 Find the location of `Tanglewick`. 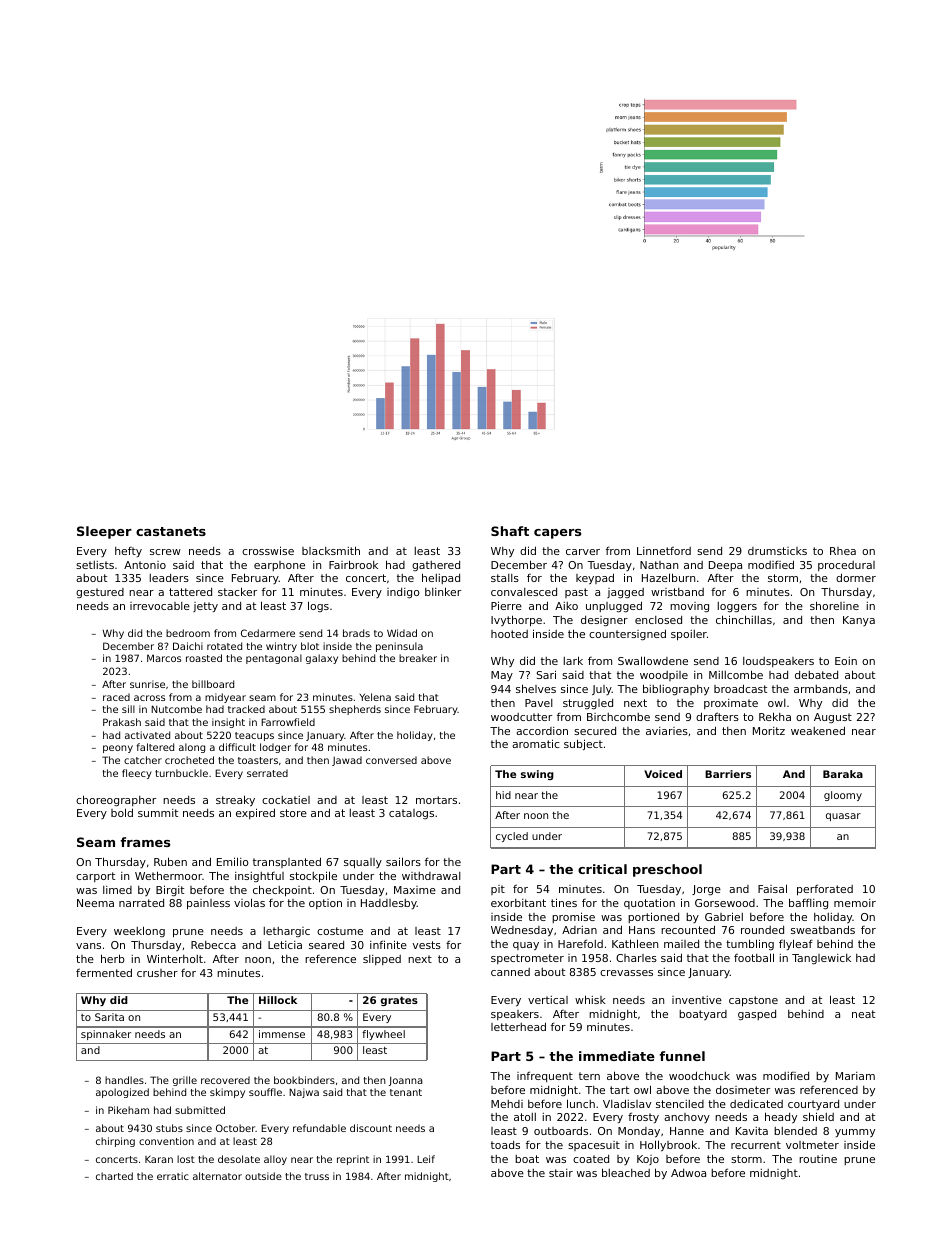

Tanglewick is located at coordinates (821, 959).
